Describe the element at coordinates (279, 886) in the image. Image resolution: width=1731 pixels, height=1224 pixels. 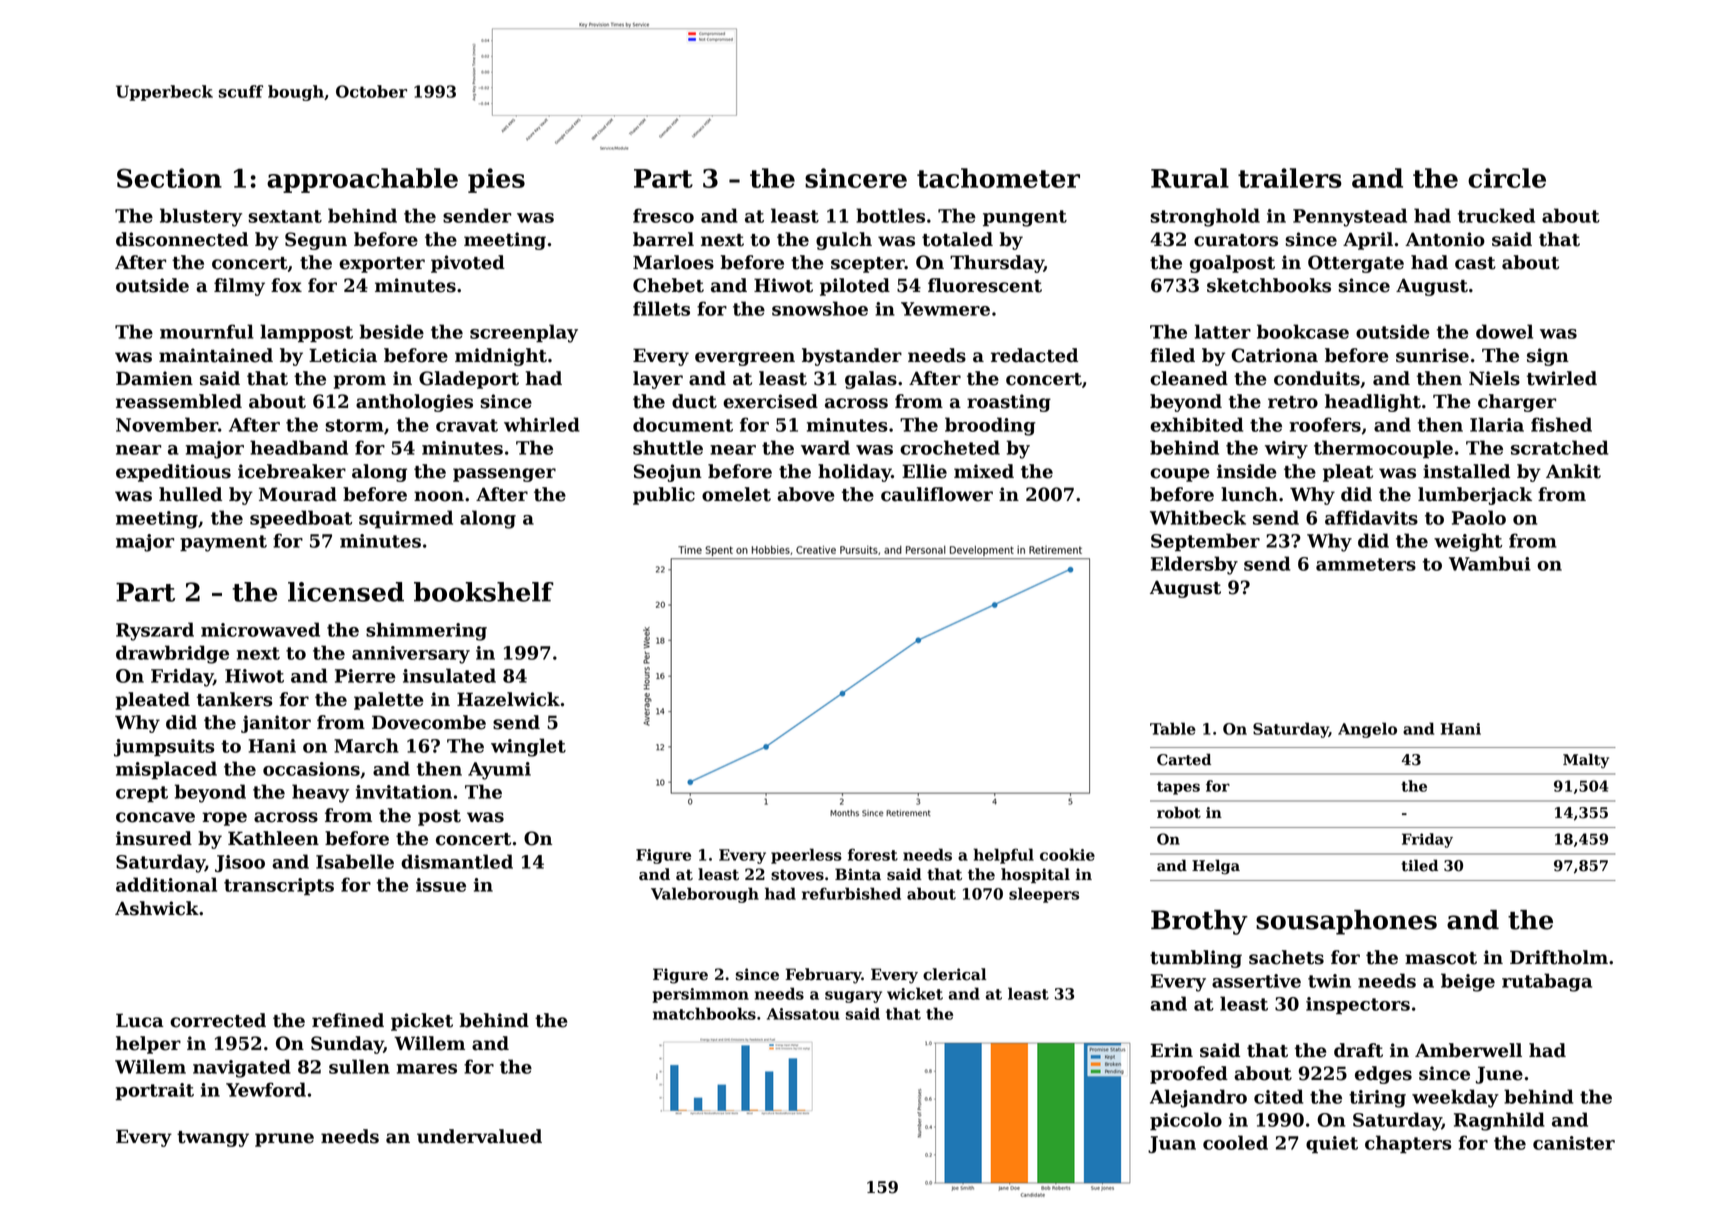
I see `transcripts` at that location.
